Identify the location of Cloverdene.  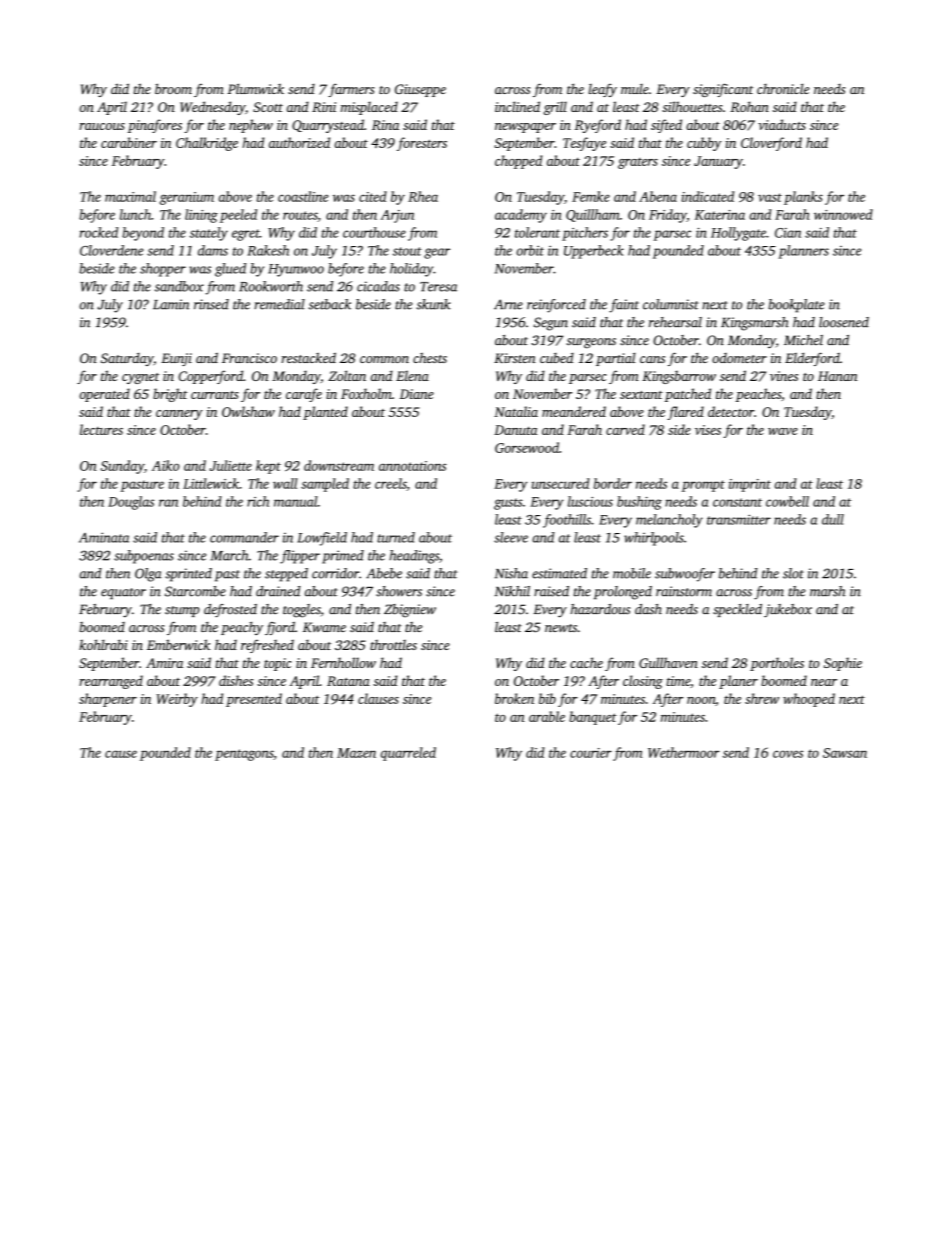
(111, 250).
